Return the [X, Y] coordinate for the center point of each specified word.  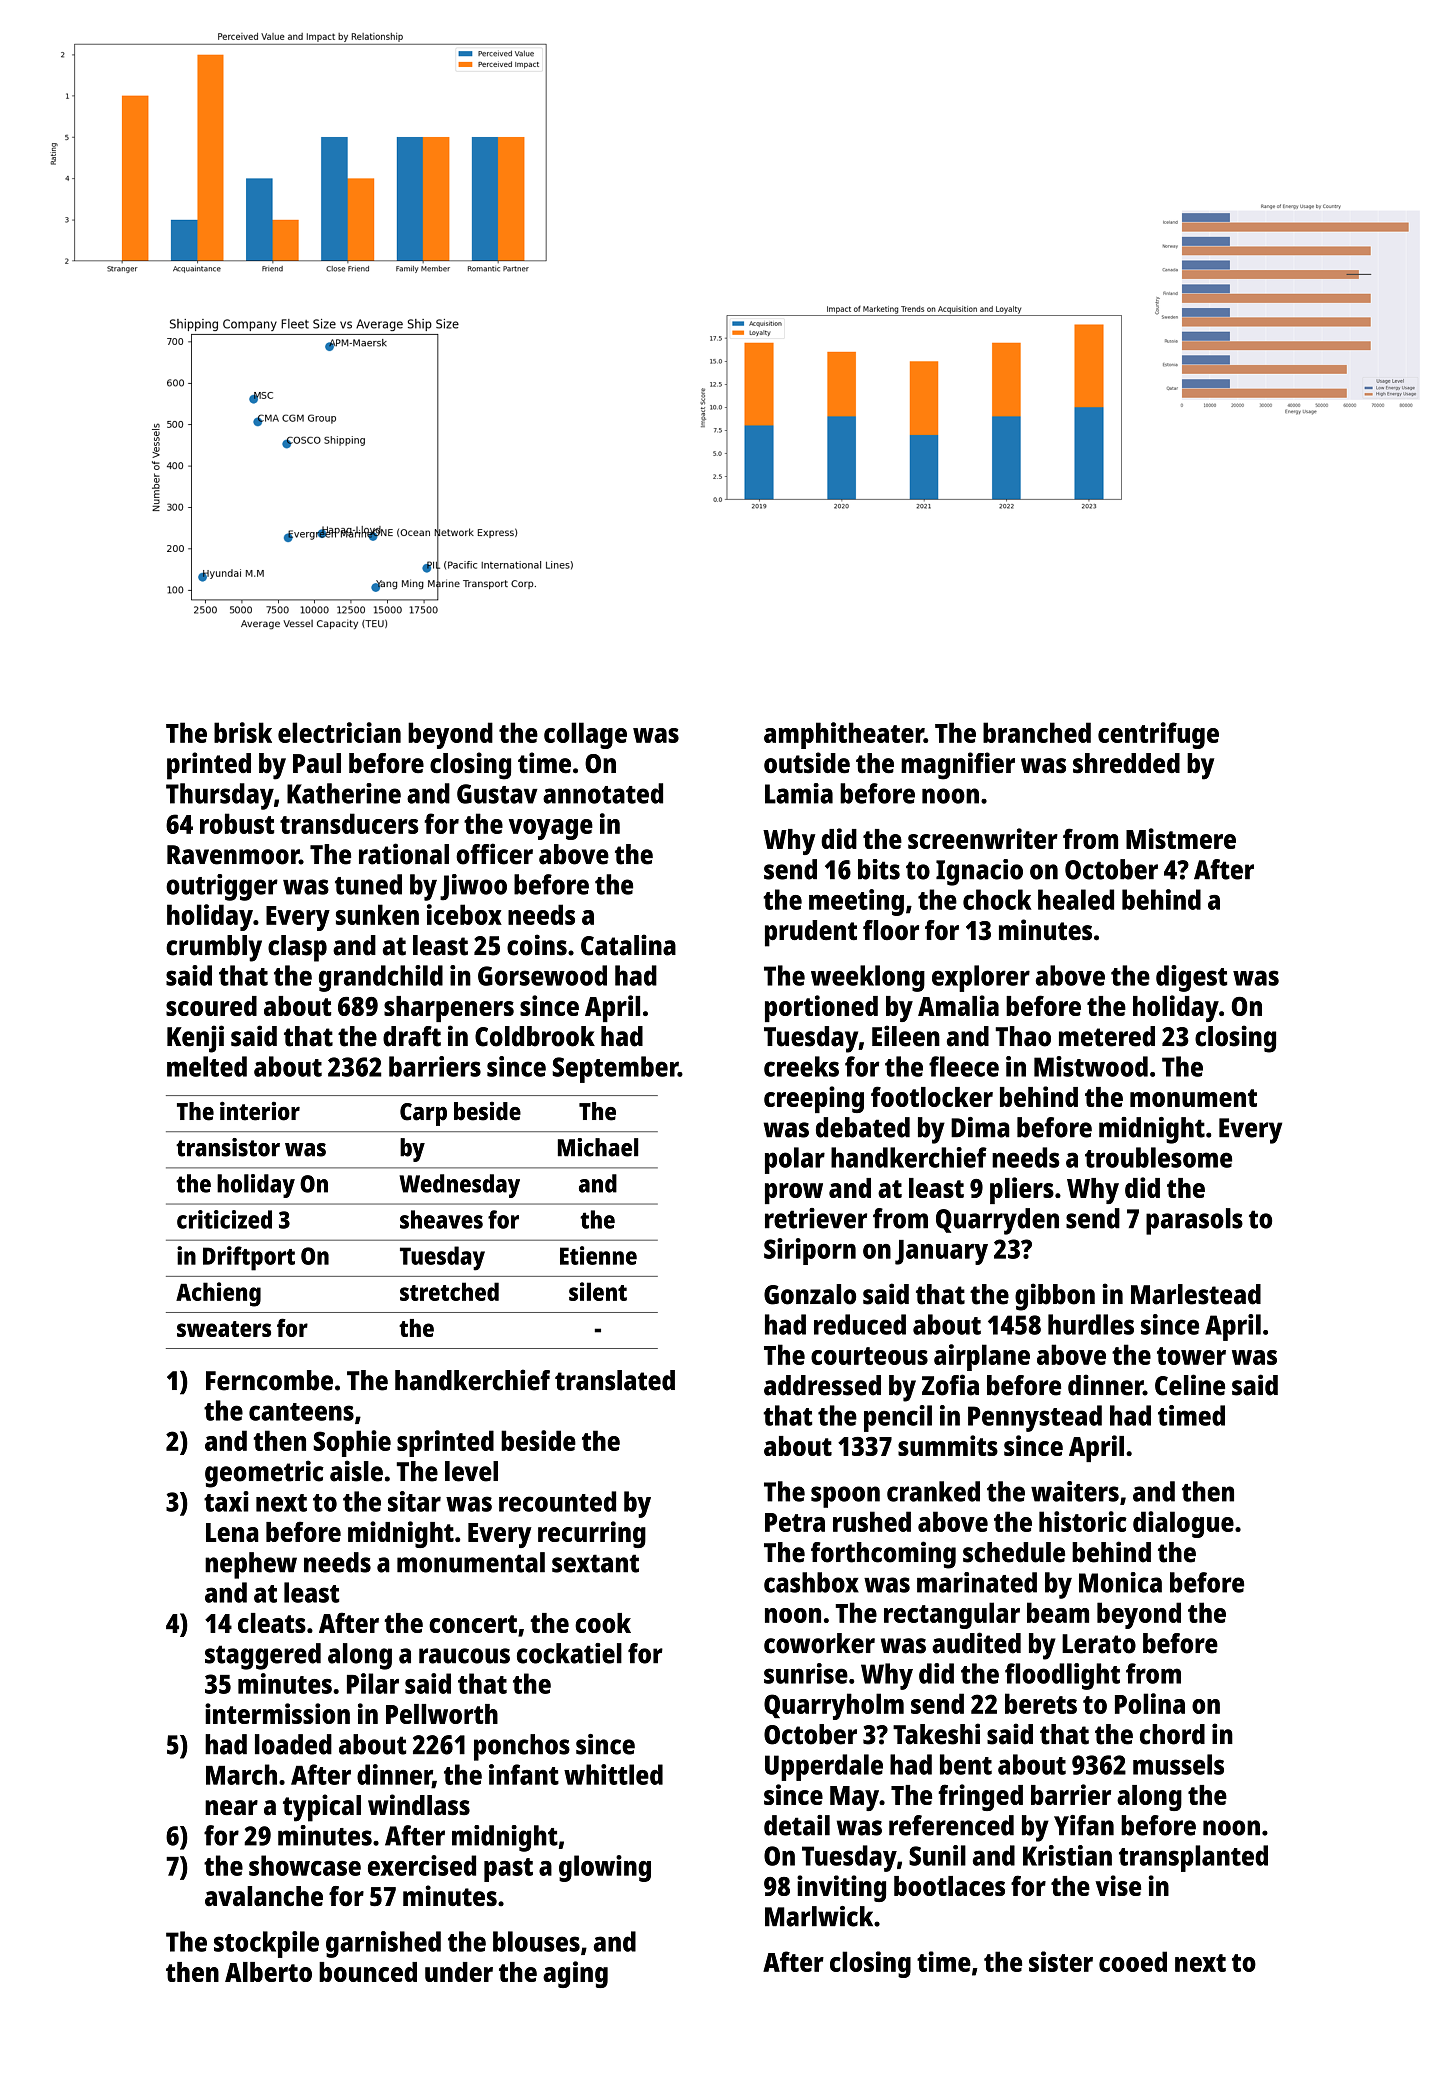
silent [598, 1291]
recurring [592, 1534]
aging [575, 1974]
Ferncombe [269, 1380]
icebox [464, 914]
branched [1037, 732]
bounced [368, 1972]
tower [1191, 1356]
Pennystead [1035, 1418]
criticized [224, 1219]
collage [585, 735]
